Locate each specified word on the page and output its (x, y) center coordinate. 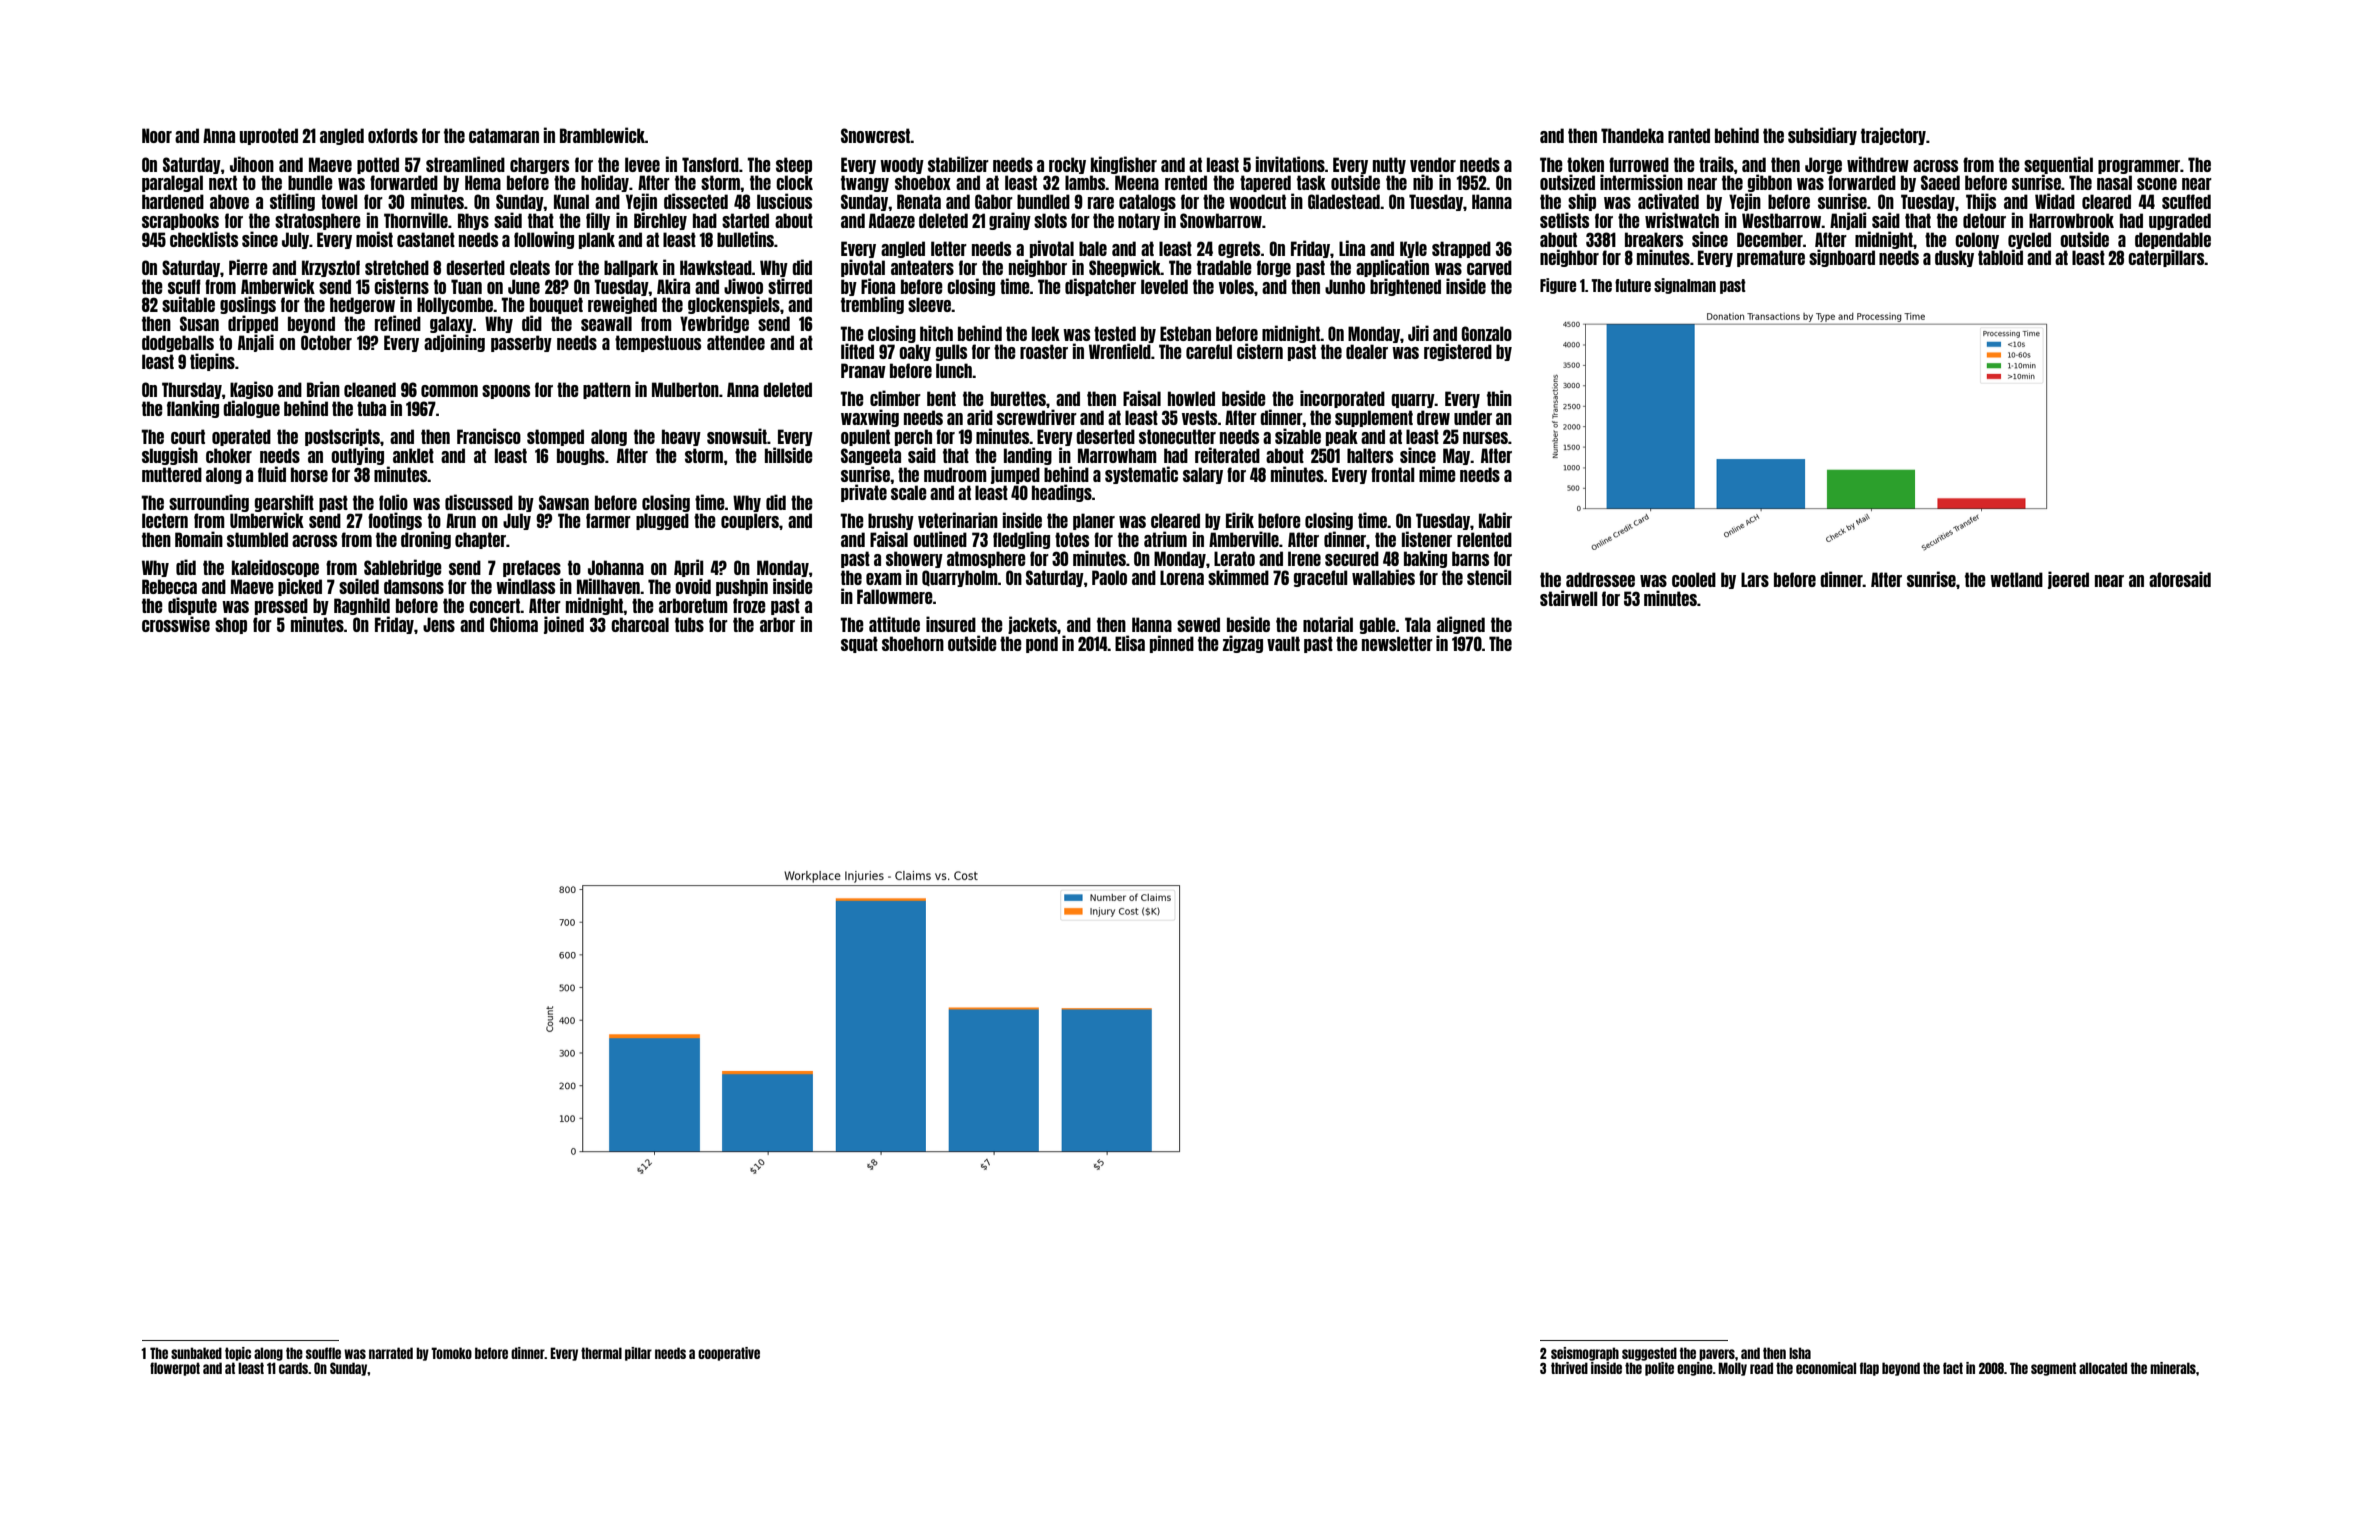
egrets (1239, 249)
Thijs (1981, 202)
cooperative (729, 1354)
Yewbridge (714, 324)
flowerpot (175, 1369)
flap (1869, 1369)
